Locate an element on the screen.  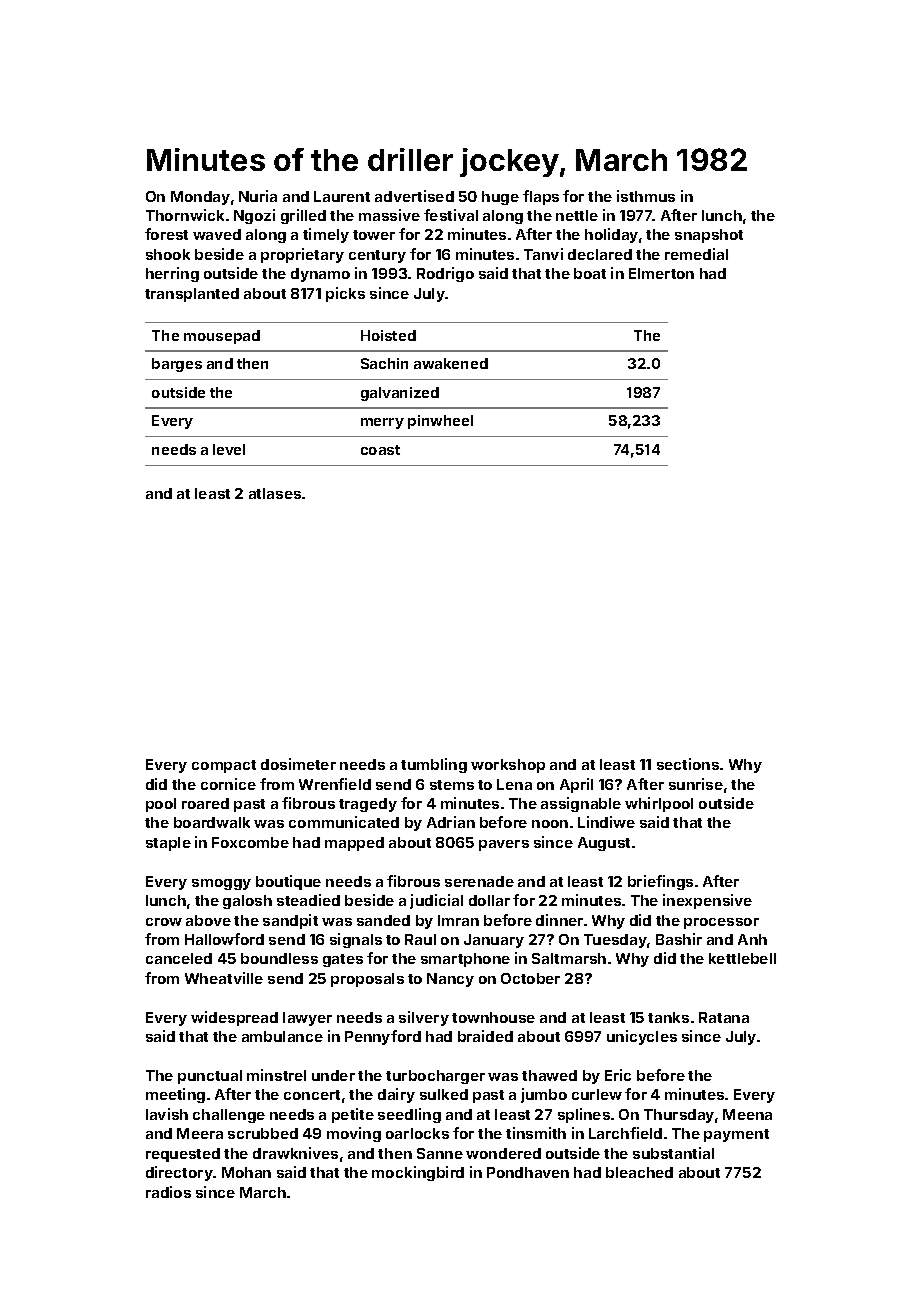
isthmus is located at coordinates (646, 196).
